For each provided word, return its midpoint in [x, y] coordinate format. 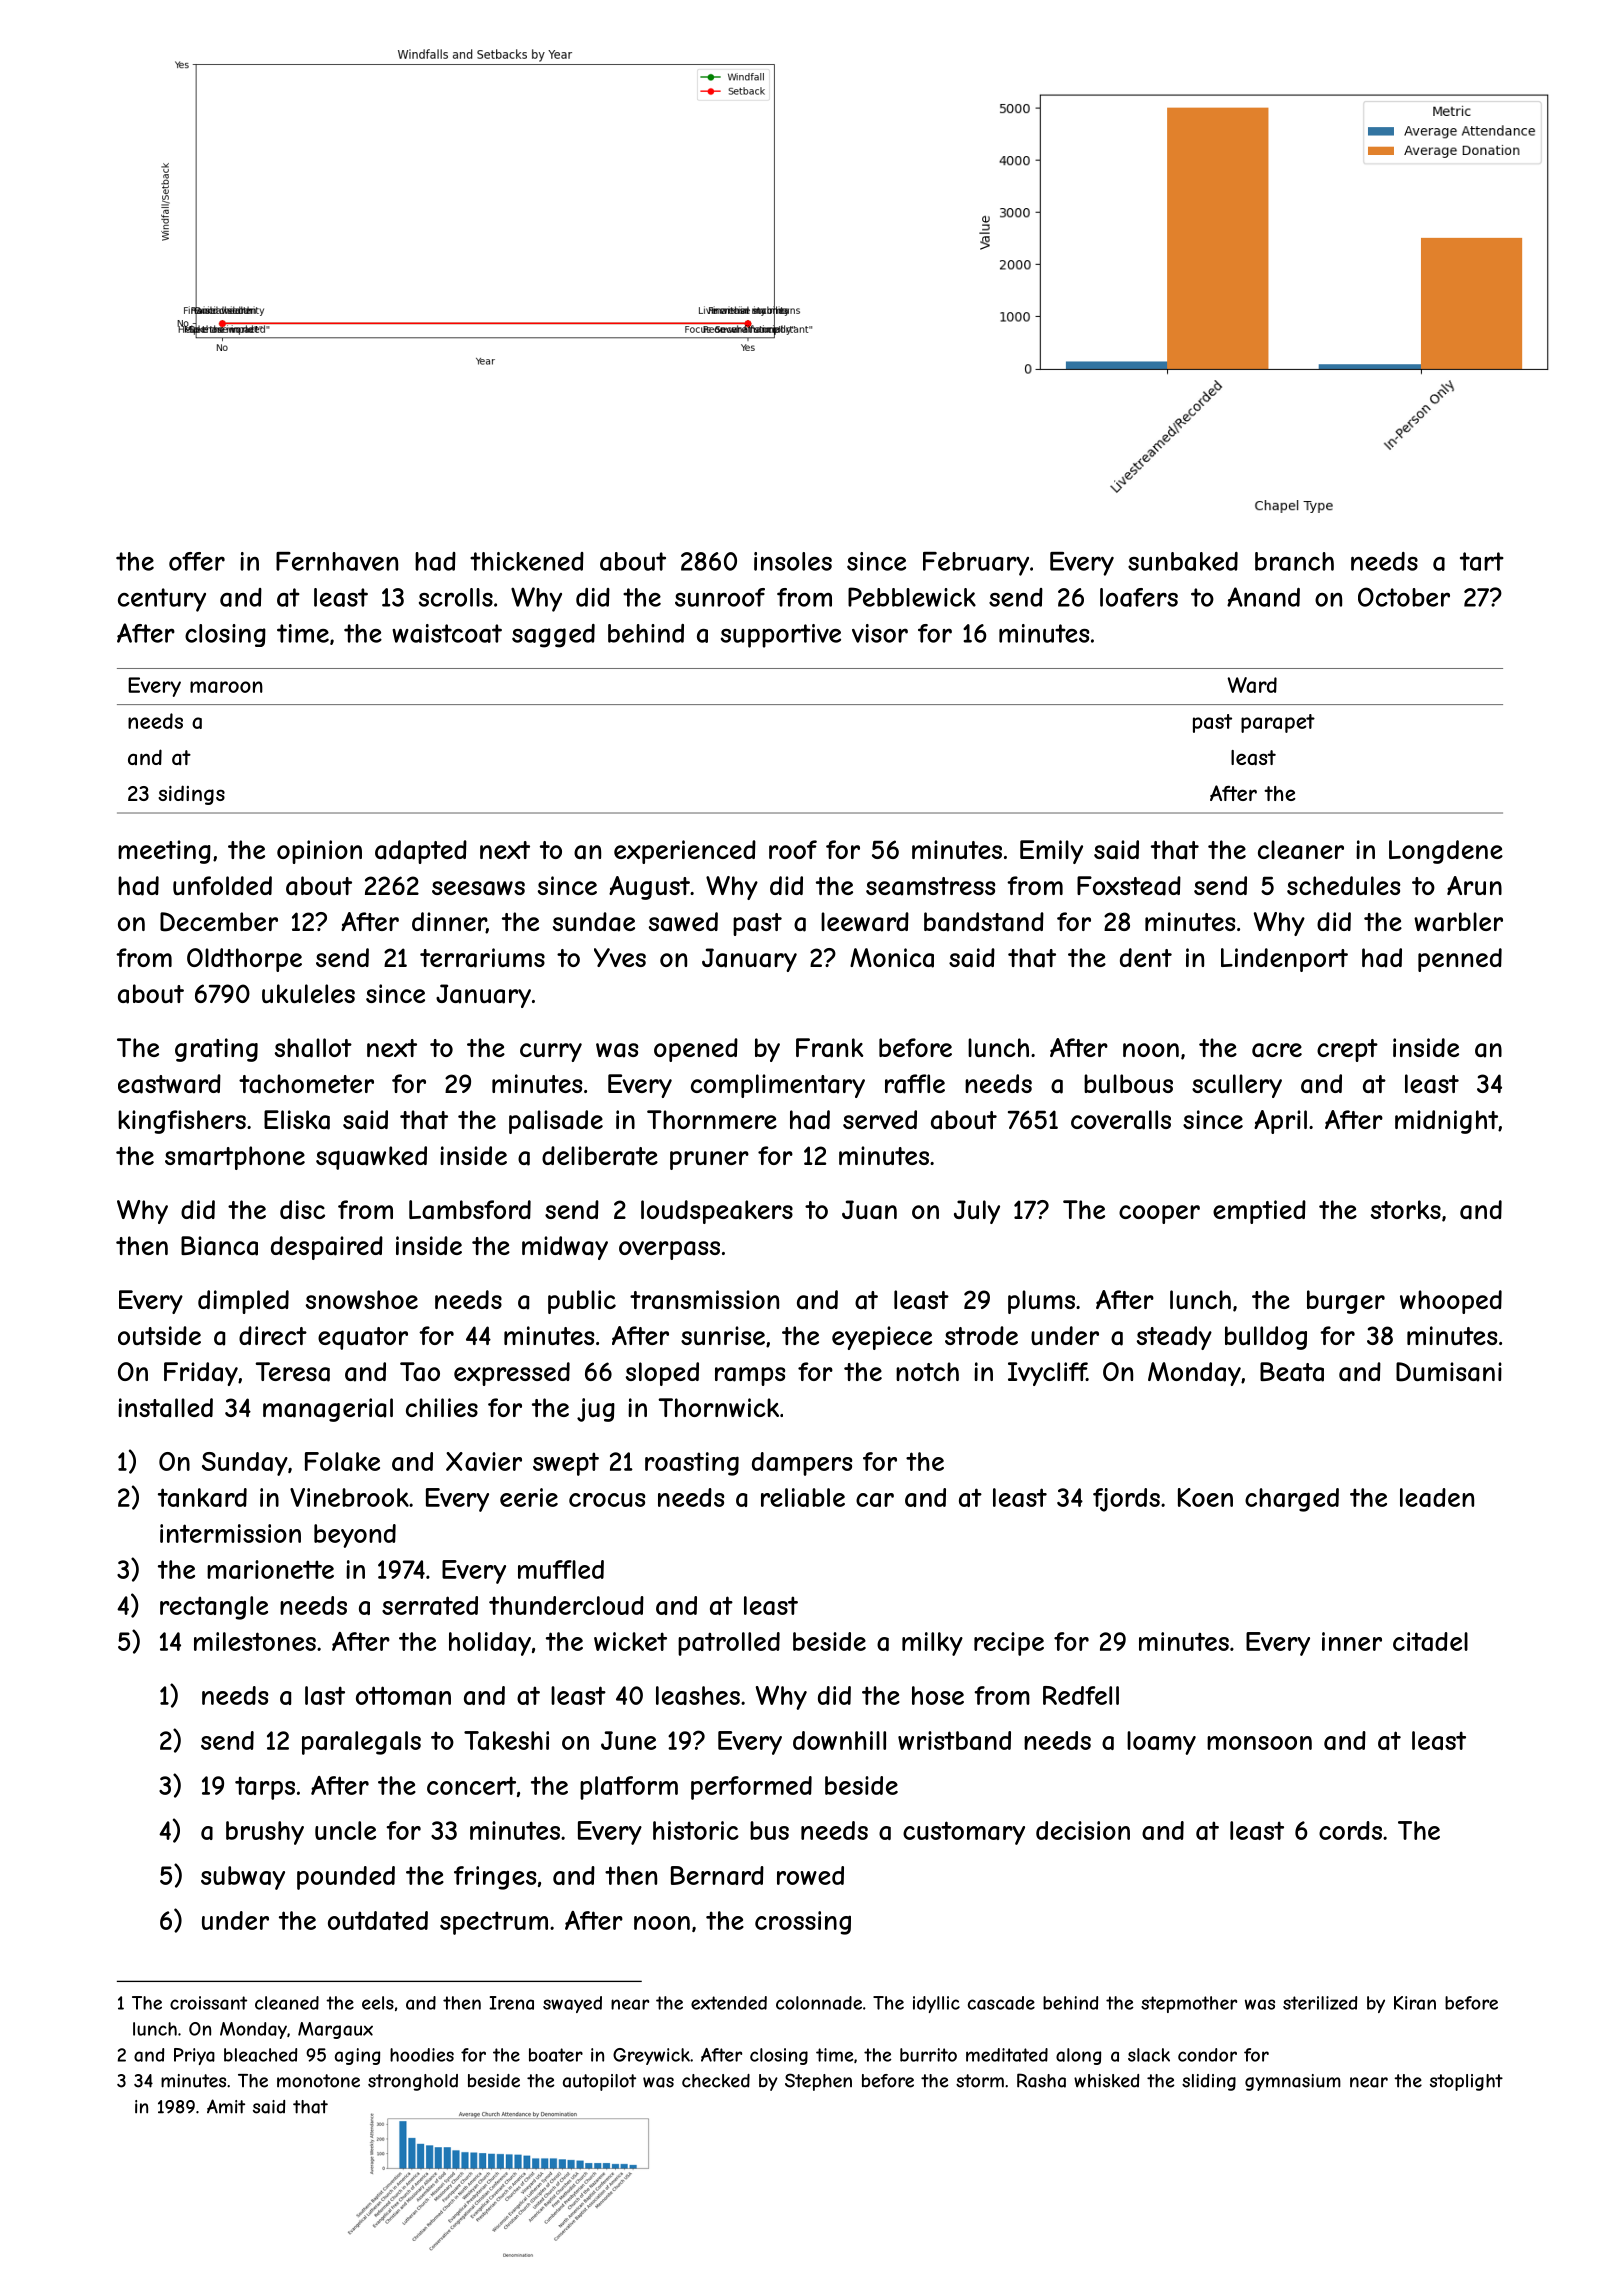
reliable [803, 1497]
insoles [793, 561]
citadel [1430, 1641]
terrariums [482, 958]
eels [378, 2003]
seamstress [930, 886]
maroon [226, 687]
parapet [1278, 723]
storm [980, 2081]
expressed [512, 1374]
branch [1294, 561]
